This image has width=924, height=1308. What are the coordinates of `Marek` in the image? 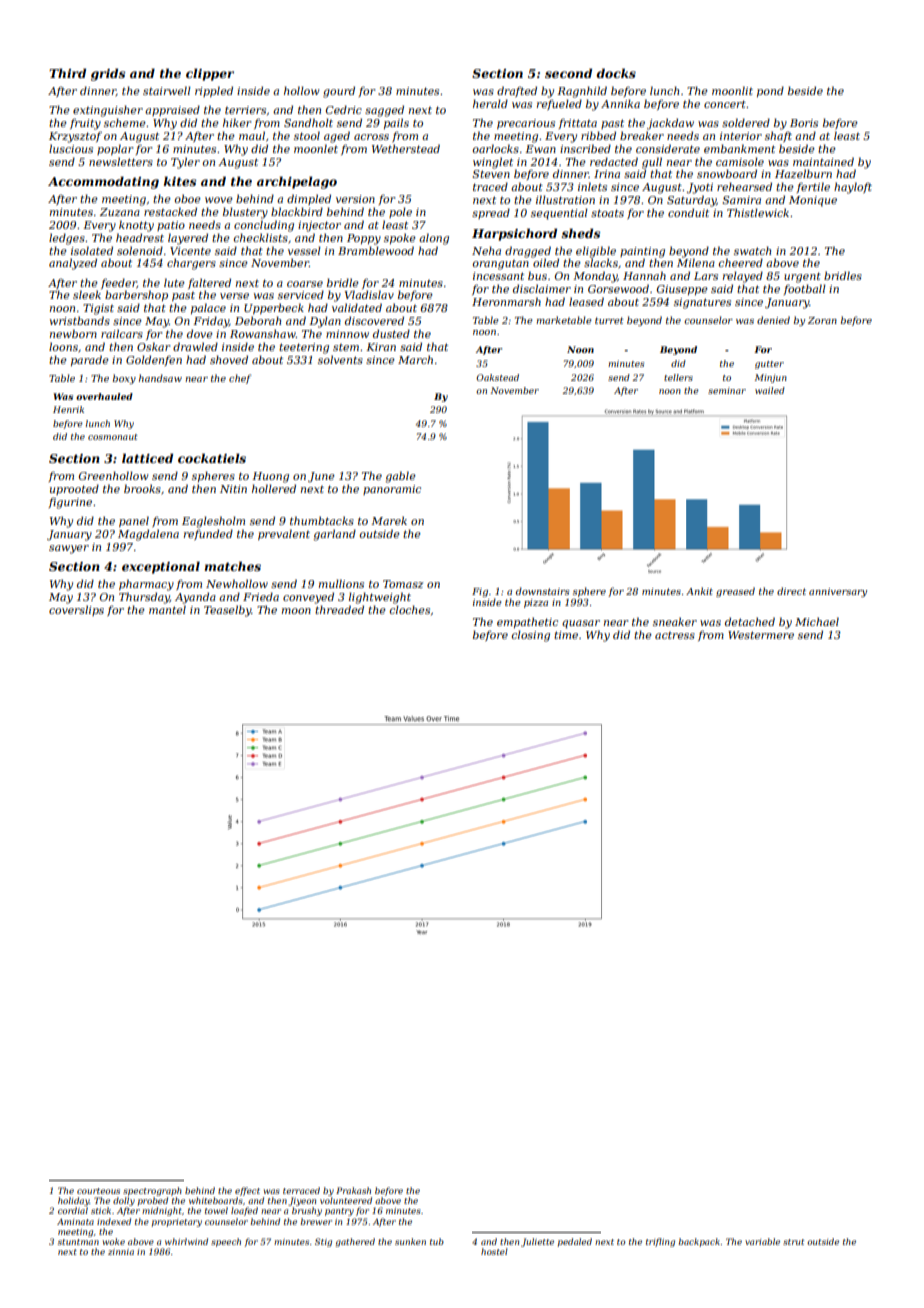 It's located at (389, 520).
